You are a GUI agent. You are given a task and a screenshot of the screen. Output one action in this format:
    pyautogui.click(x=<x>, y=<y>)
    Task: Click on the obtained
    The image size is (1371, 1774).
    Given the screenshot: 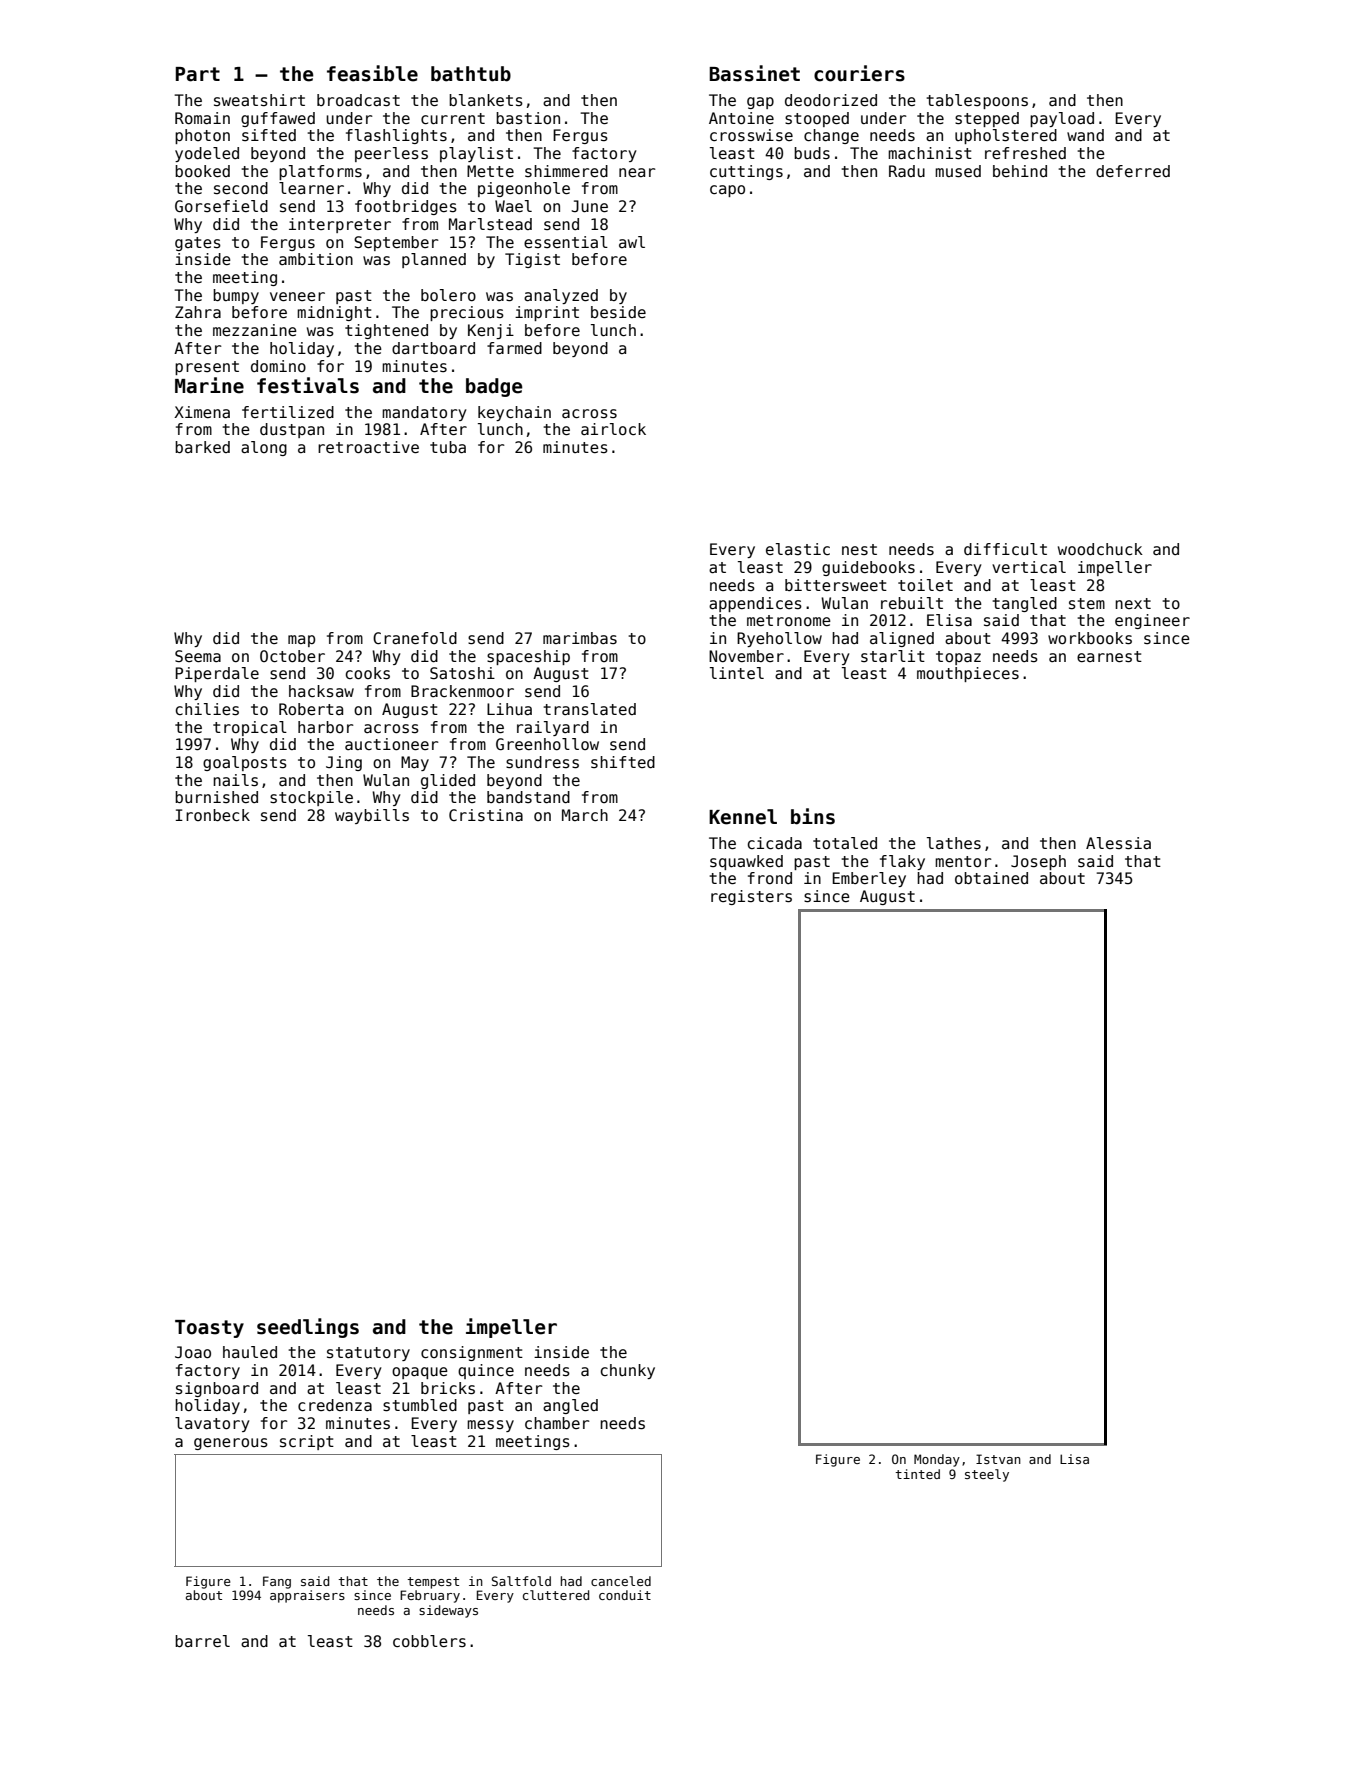 What is the action you would take?
    pyautogui.click(x=991, y=878)
